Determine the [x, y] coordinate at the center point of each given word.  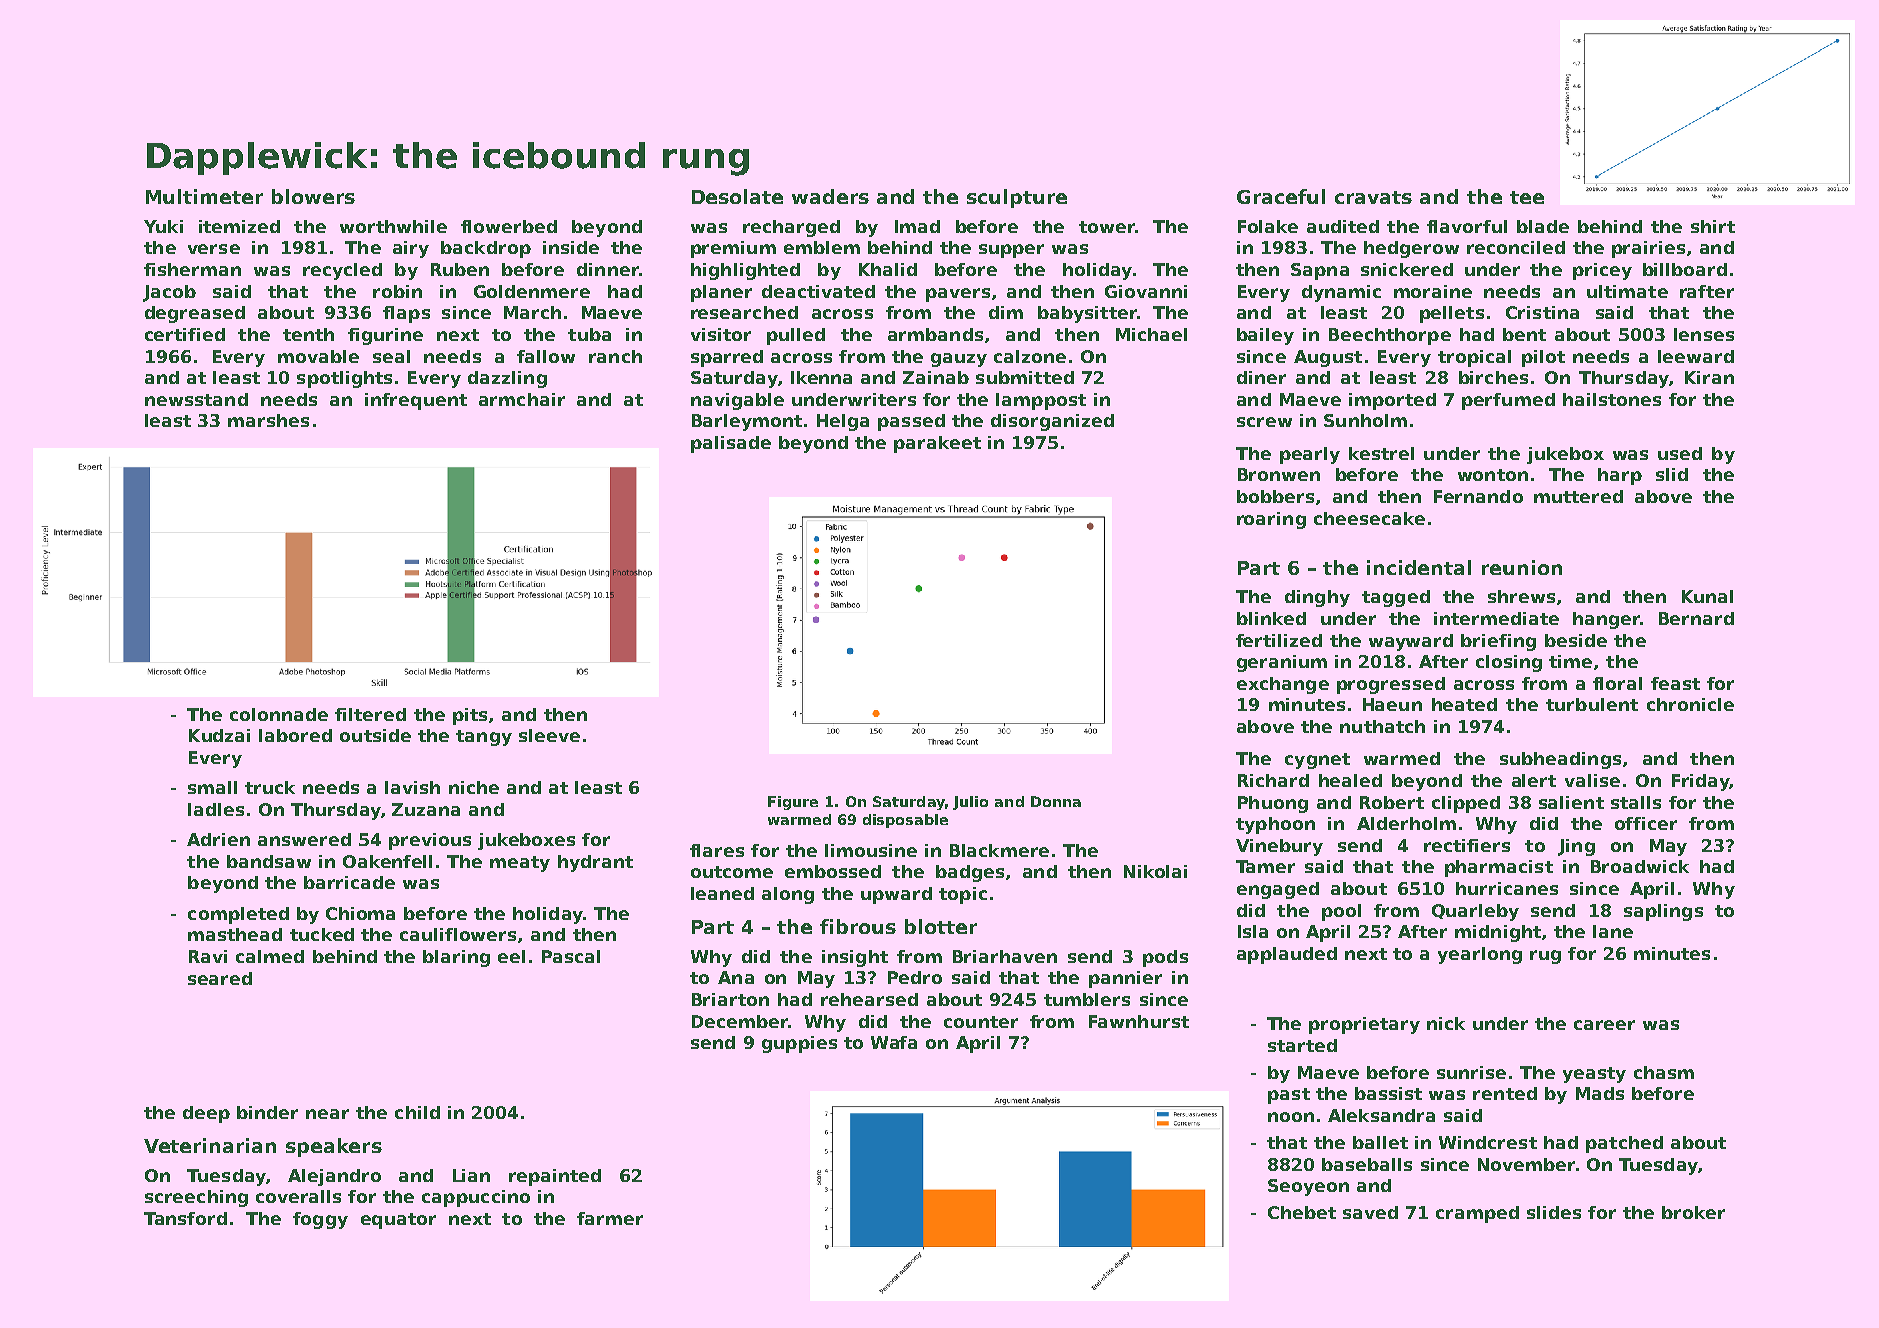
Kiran [1709, 377]
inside [571, 247]
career [1604, 1025]
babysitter [1087, 314]
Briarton [730, 999]
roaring [1271, 520]
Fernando [1478, 496]
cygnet [1317, 761]
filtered [370, 714]
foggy [320, 1220]
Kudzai [219, 735]
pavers [958, 295]
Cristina [1542, 312]
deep [206, 1114]
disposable [905, 821]
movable [318, 356]
